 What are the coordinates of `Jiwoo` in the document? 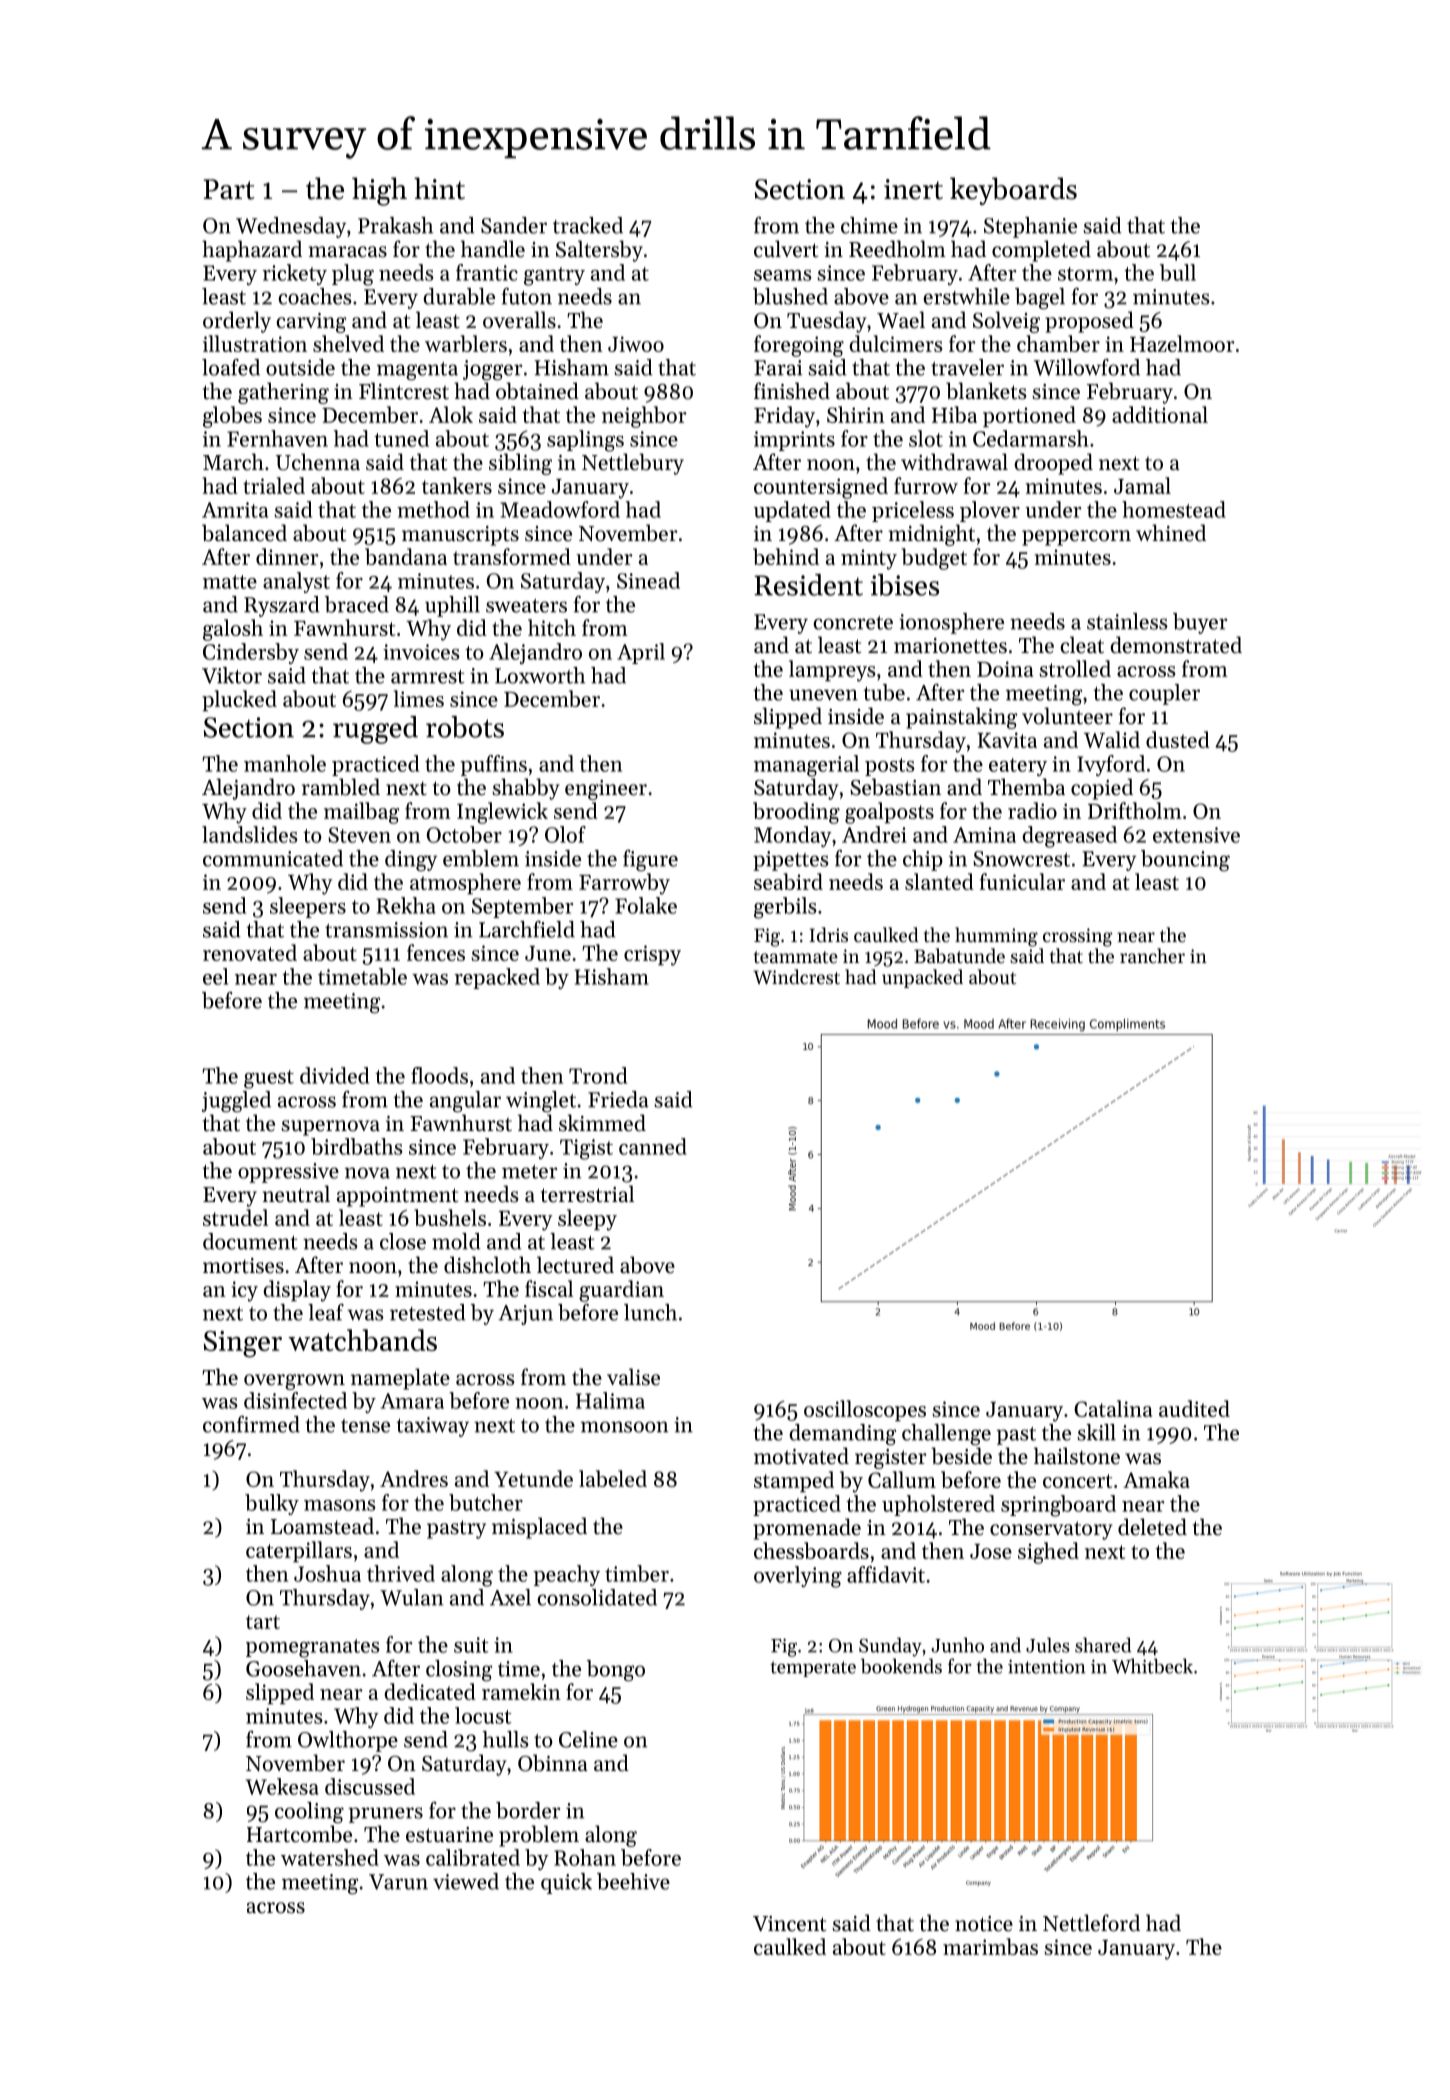 It's located at (636, 344).
